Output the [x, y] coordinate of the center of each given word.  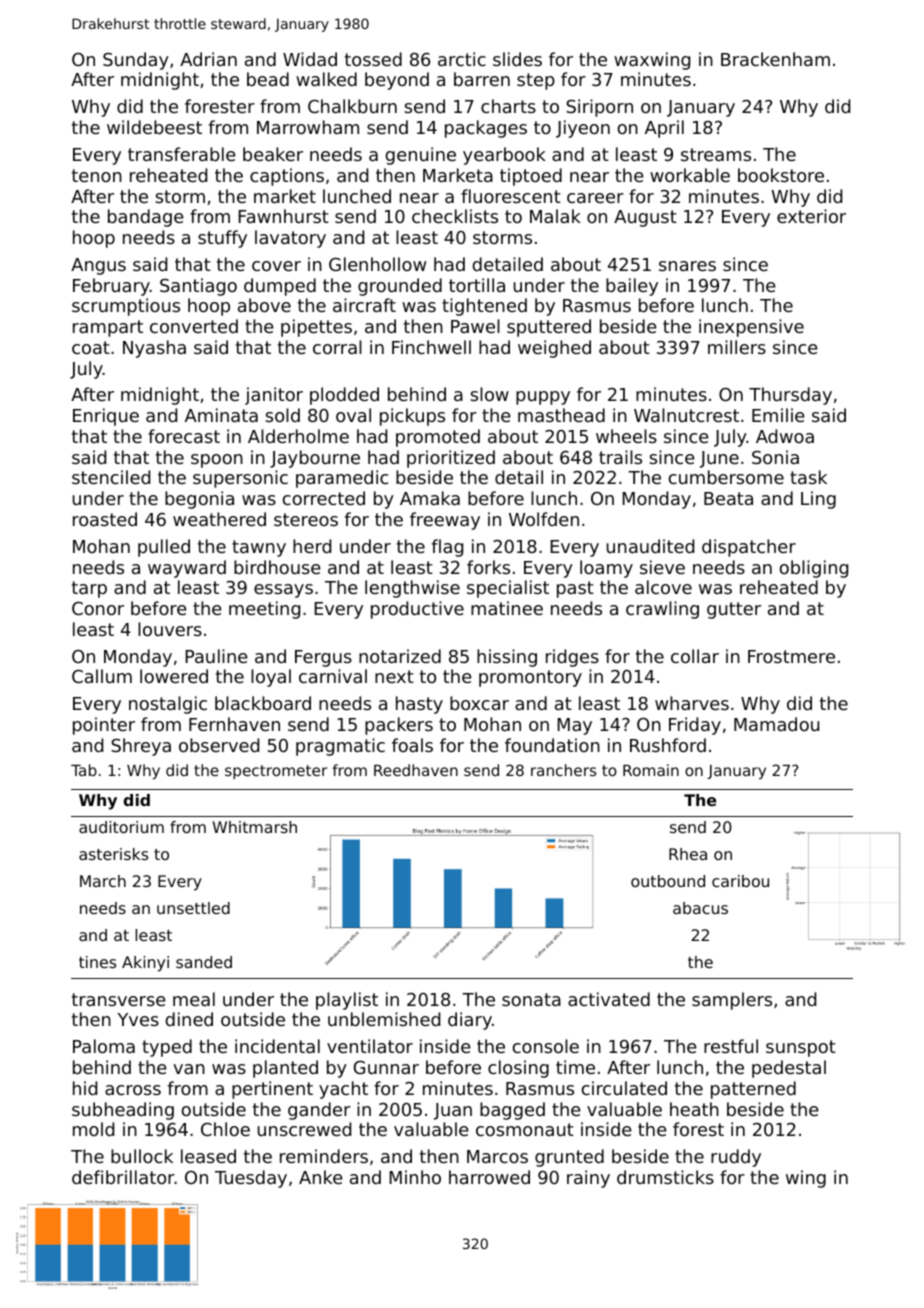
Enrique [106, 417]
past [575, 589]
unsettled [193, 908]
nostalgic [168, 705]
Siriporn [599, 108]
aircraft [364, 305]
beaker [273, 154]
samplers [732, 1001]
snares [687, 266]
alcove [663, 587]
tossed [373, 59]
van [189, 1069]
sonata [531, 999]
